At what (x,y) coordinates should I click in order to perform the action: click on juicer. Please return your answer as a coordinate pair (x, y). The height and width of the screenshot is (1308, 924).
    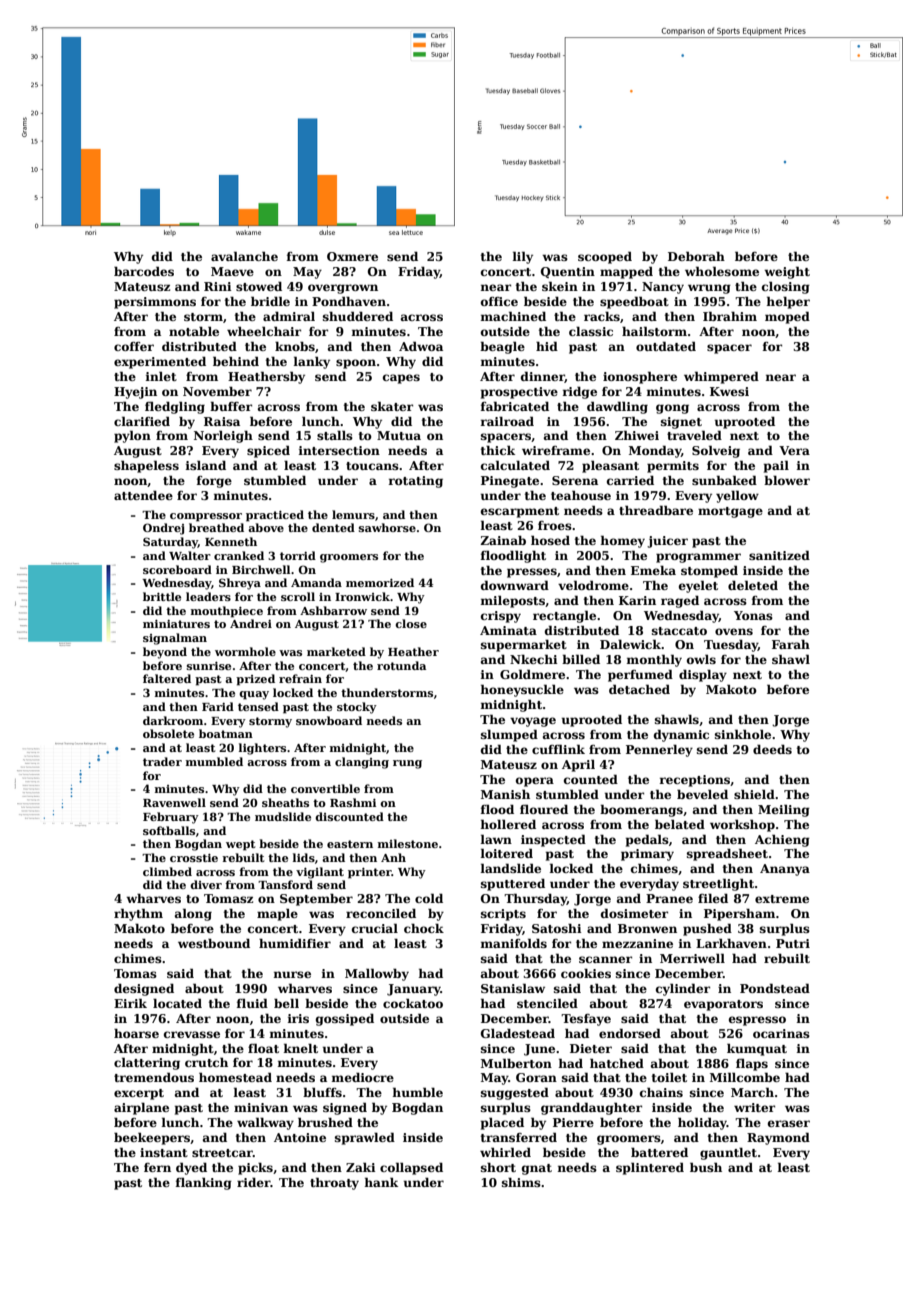
    Looking at the image, I should click on (667, 542).
